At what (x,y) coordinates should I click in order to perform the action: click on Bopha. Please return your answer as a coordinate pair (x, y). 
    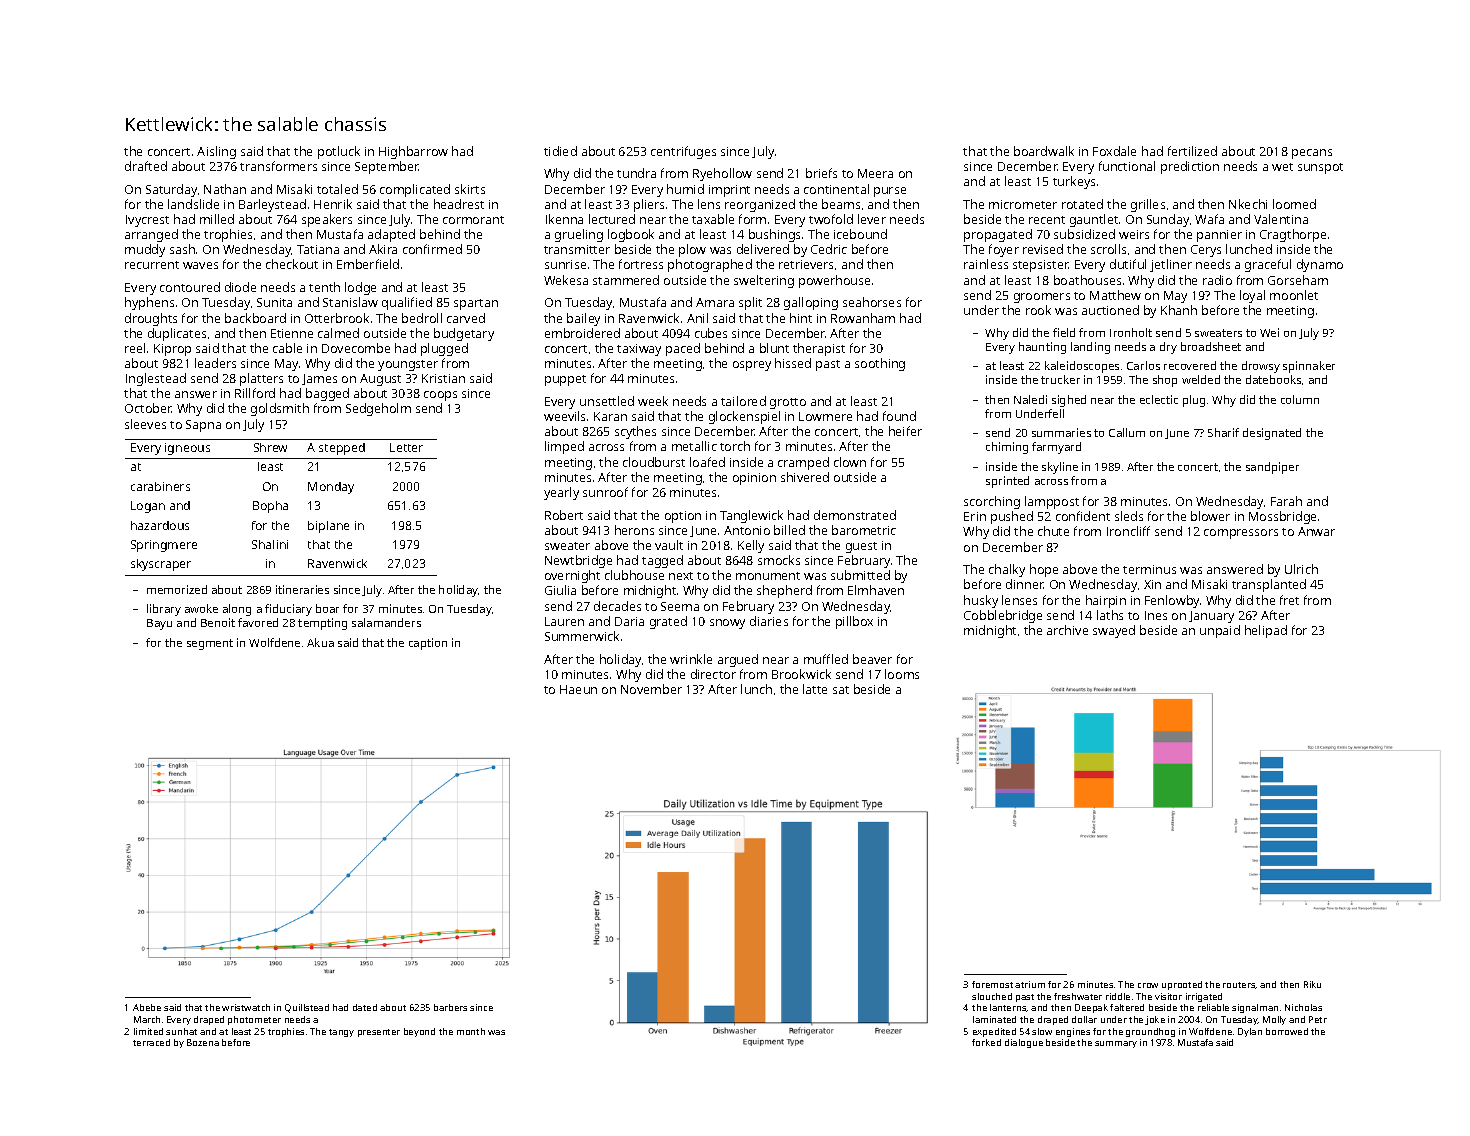
    Looking at the image, I should click on (270, 507).
